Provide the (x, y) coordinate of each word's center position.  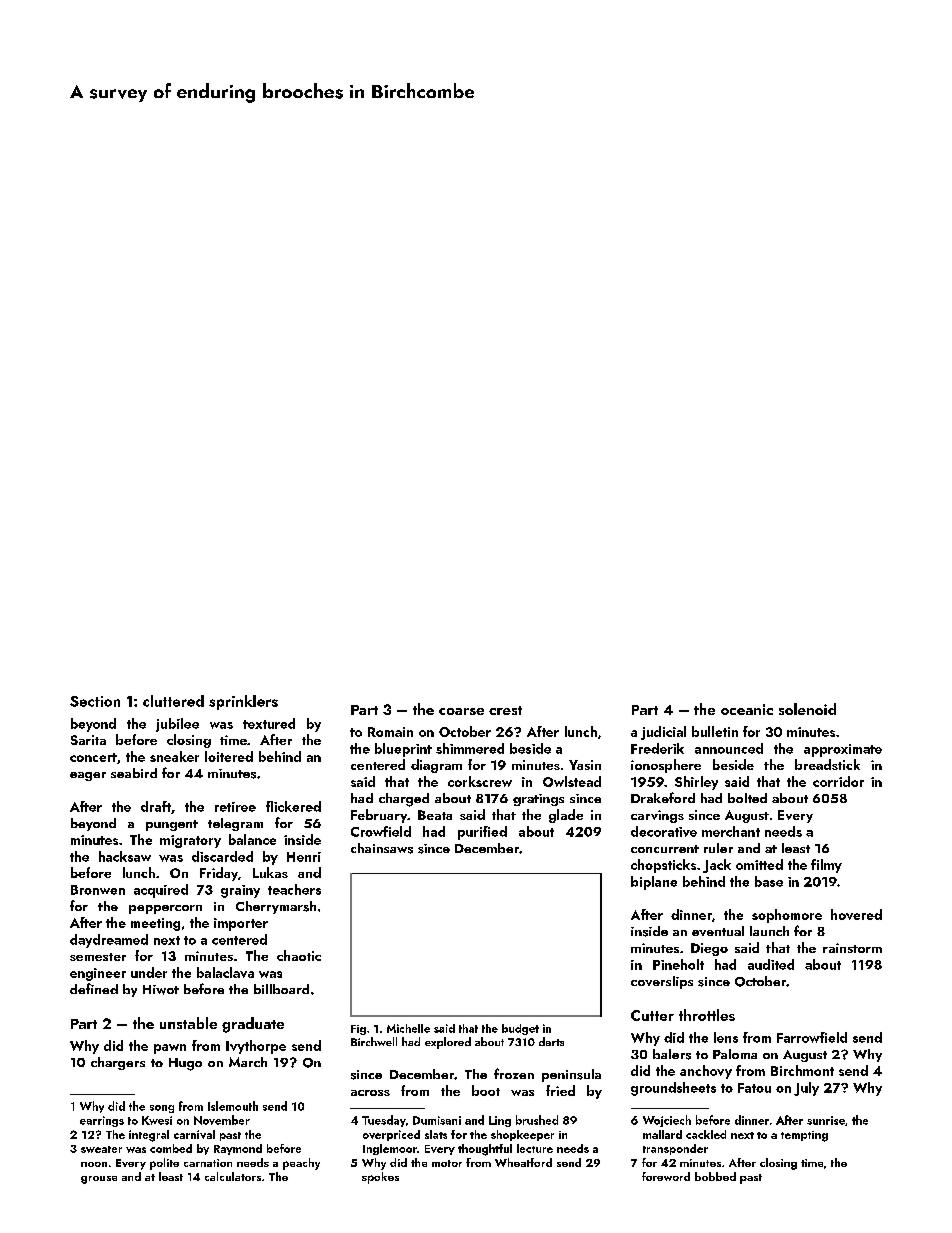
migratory (190, 841)
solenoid (807, 709)
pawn (170, 1049)
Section (95, 701)
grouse (99, 1180)
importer (241, 924)
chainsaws (382, 848)
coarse (461, 711)
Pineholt (678, 964)
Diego (709, 949)
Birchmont (802, 1070)
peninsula (571, 1075)
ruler (718, 848)
